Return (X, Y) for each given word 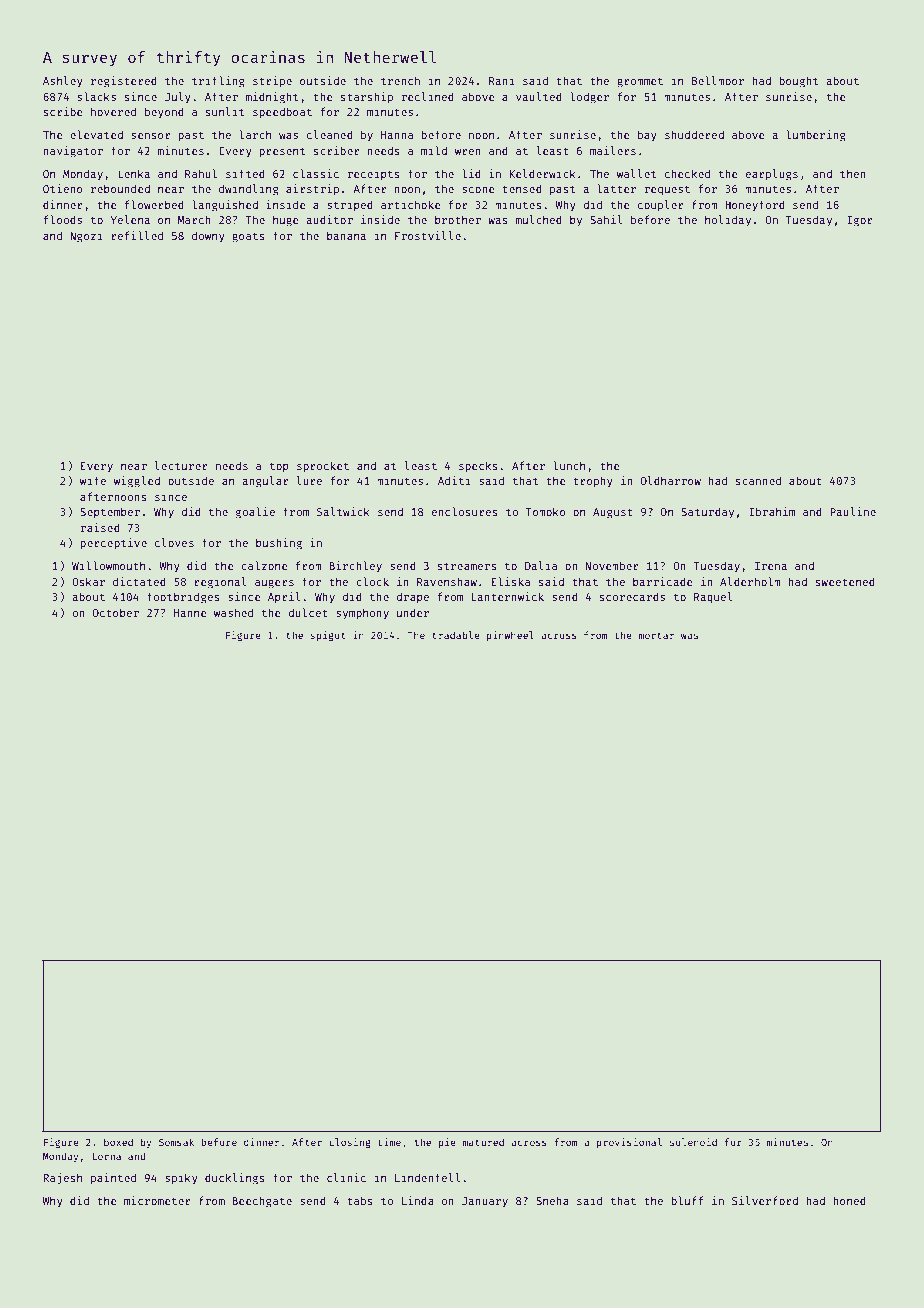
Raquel (713, 597)
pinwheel (510, 636)
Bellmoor (718, 80)
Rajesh (62, 1179)
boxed (118, 1142)
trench (400, 80)
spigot (328, 636)
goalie (255, 513)
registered (124, 82)
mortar (656, 635)
